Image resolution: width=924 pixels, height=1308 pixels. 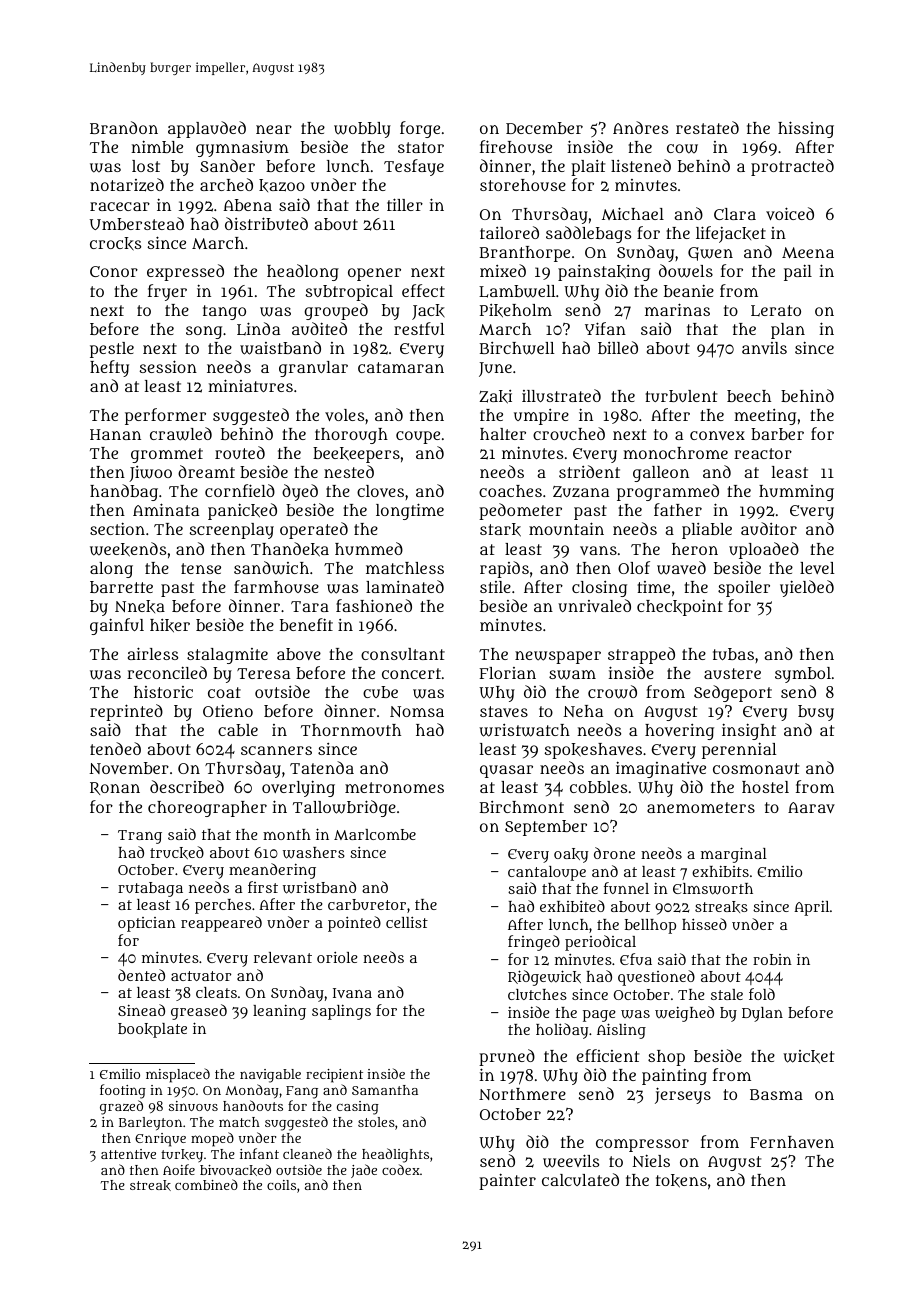 I want to click on plait, so click(x=588, y=168).
